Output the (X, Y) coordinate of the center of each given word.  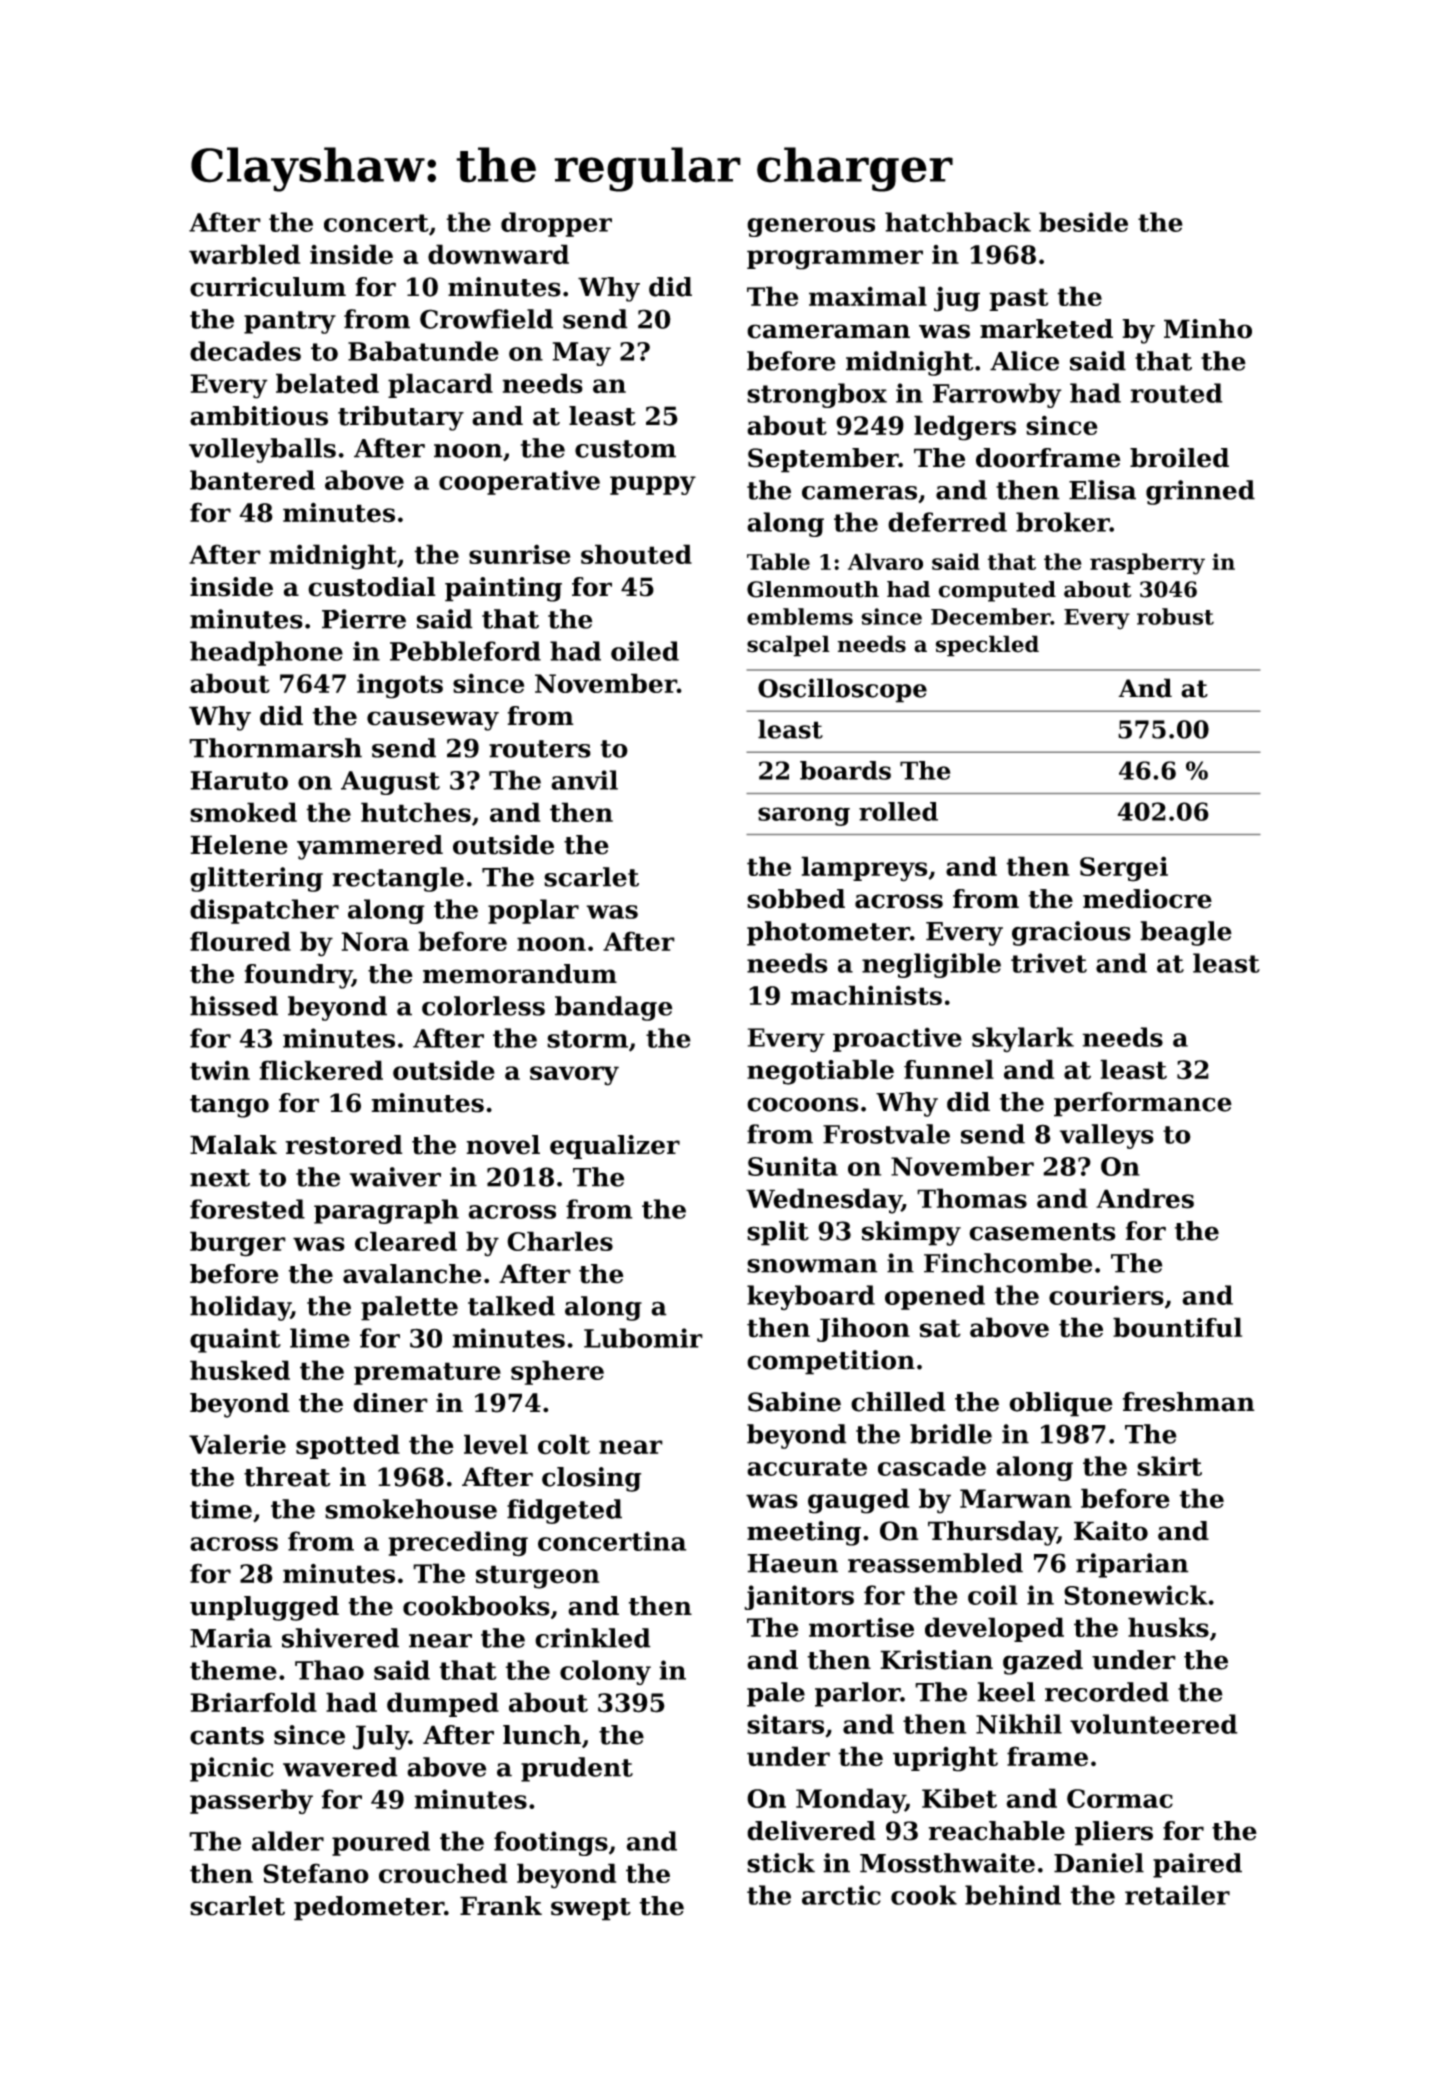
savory (574, 1076)
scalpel (788, 646)
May (581, 354)
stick (781, 1863)
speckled (987, 646)
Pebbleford (465, 651)
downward (498, 254)
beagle (1186, 933)
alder (288, 1841)
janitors (799, 1597)
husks (1168, 1627)
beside (1083, 222)
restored (344, 1145)
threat (287, 1477)
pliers (1114, 1833)
